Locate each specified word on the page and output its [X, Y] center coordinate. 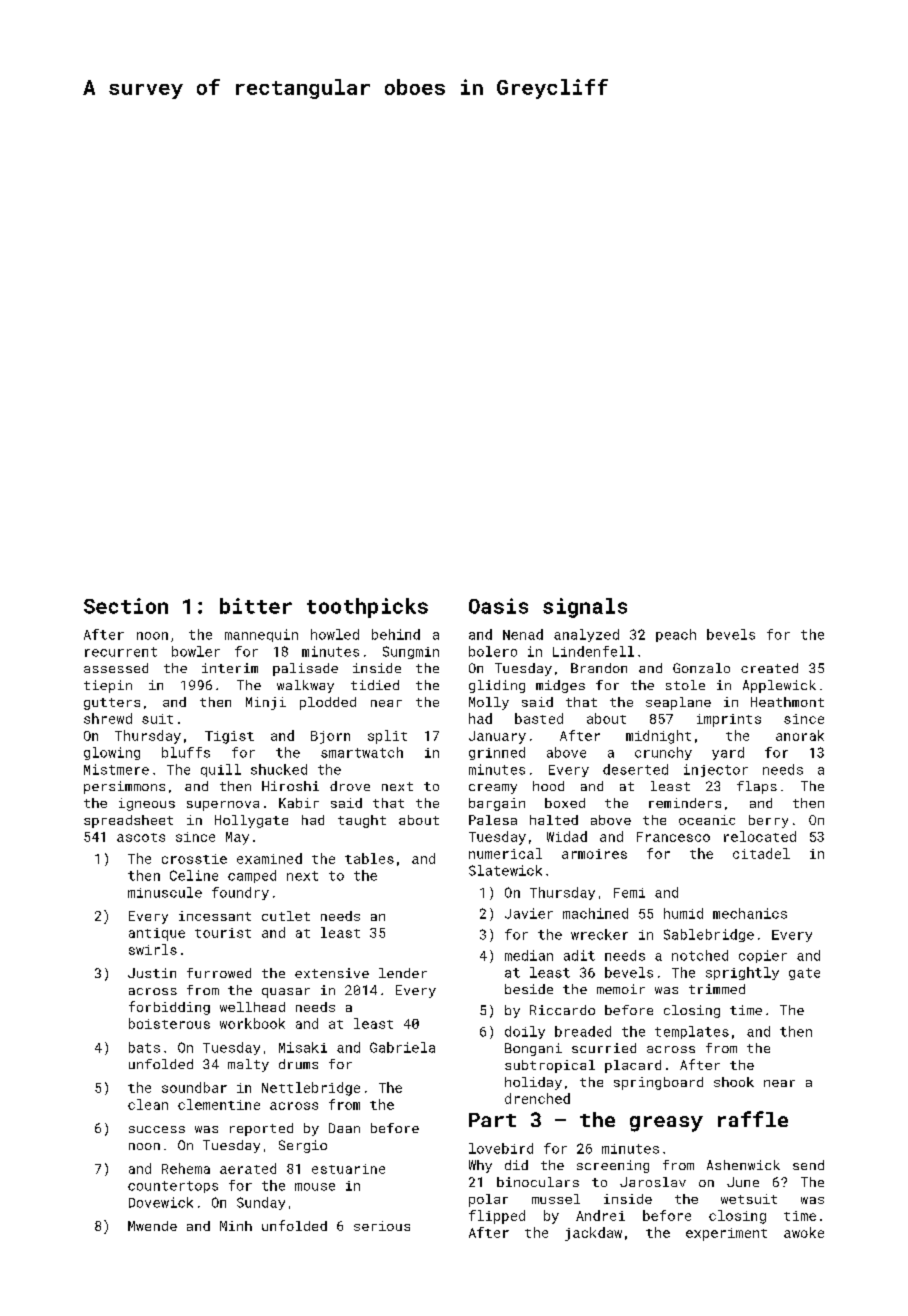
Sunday [261, 1203]
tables [369, 858]
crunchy [663, 753]
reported [261, 1129]
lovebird [501, 1148]
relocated [760, 836]
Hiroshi [290, 786]
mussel [556, 1199]
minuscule [165, 892]
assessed [116, 668]
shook [734, 1082]
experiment [726, 1234]
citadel [761, 853]
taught [362, 821]
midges [560, 686]
